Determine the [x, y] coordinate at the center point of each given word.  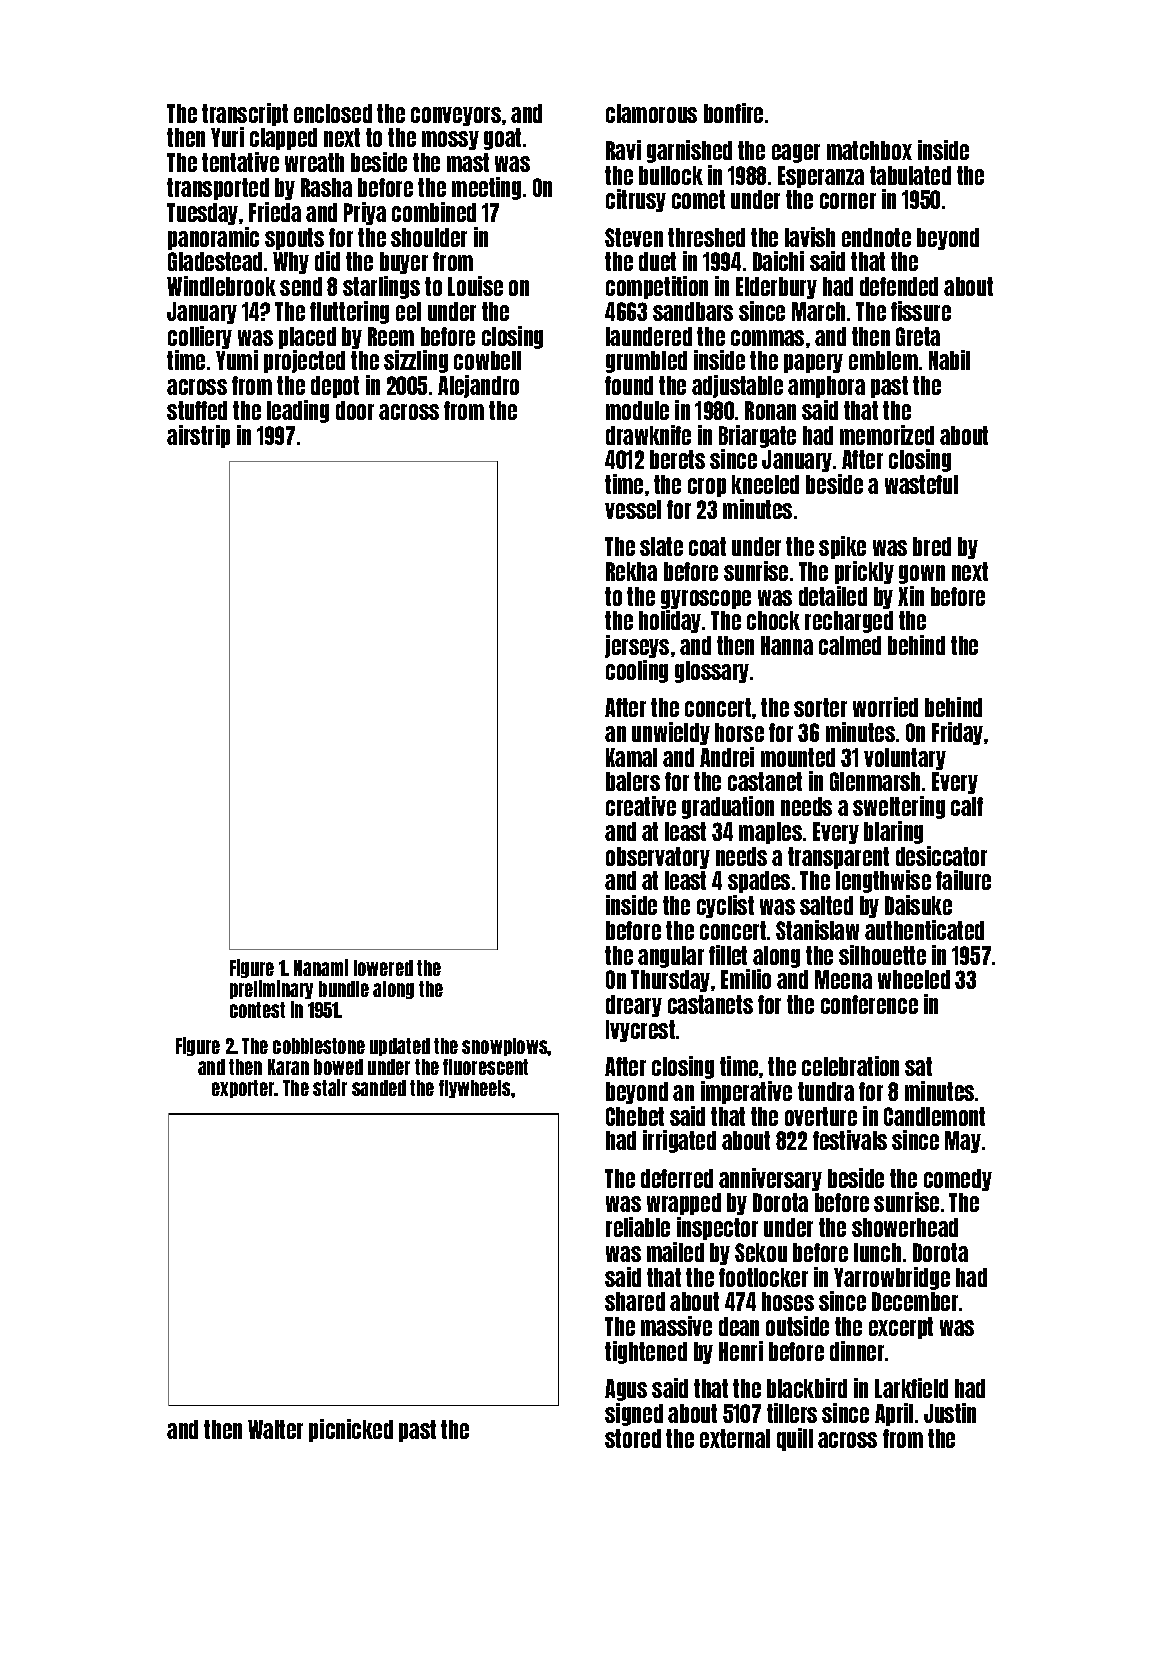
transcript [245, 114]
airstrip [198, 436]
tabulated [910, 175]
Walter [275, 1429]
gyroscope [706, 599]
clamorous [651, 113]
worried [885, 707]
